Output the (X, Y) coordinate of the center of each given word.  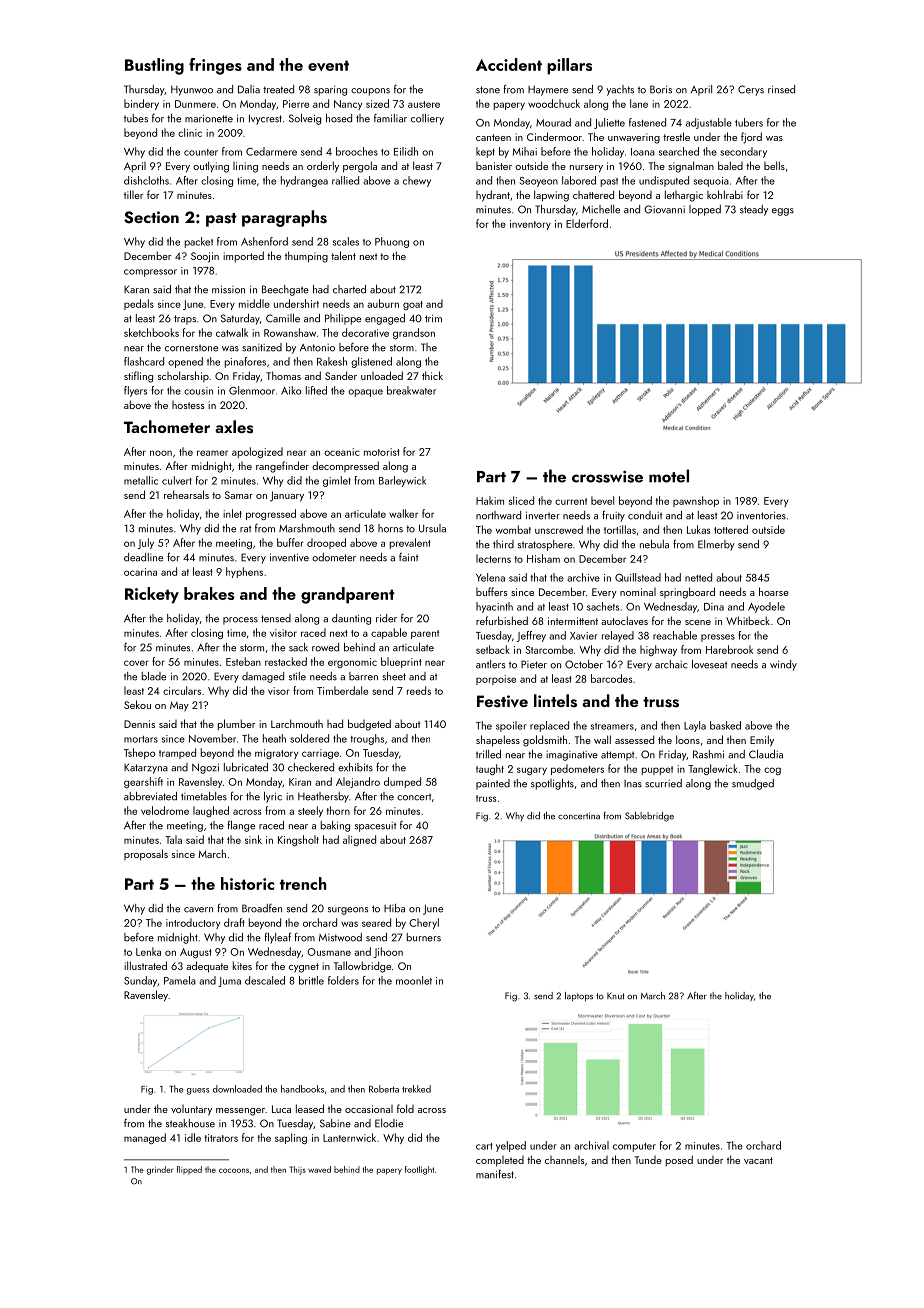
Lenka (148, 951)
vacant (758, 1160)
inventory (530, 225)
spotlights (552, 784)
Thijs (298, 1170)
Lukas (698, 529)
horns (390, 528)
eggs (783, 212)
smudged (753, 784)
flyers (135, 391)
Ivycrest (265, 119)
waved (319, 1169)
